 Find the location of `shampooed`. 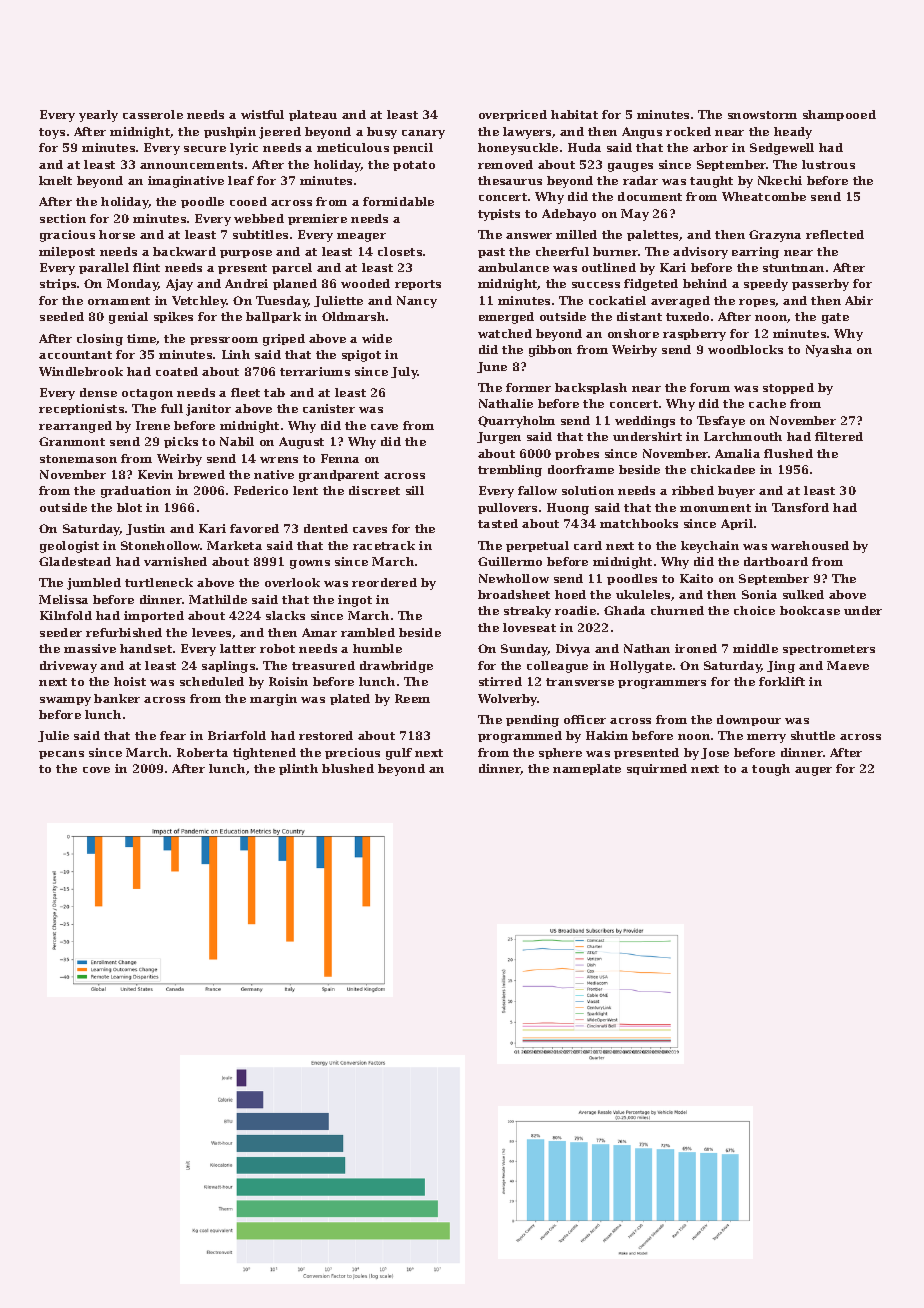

shampooed is located at coordinates (839, 115).
